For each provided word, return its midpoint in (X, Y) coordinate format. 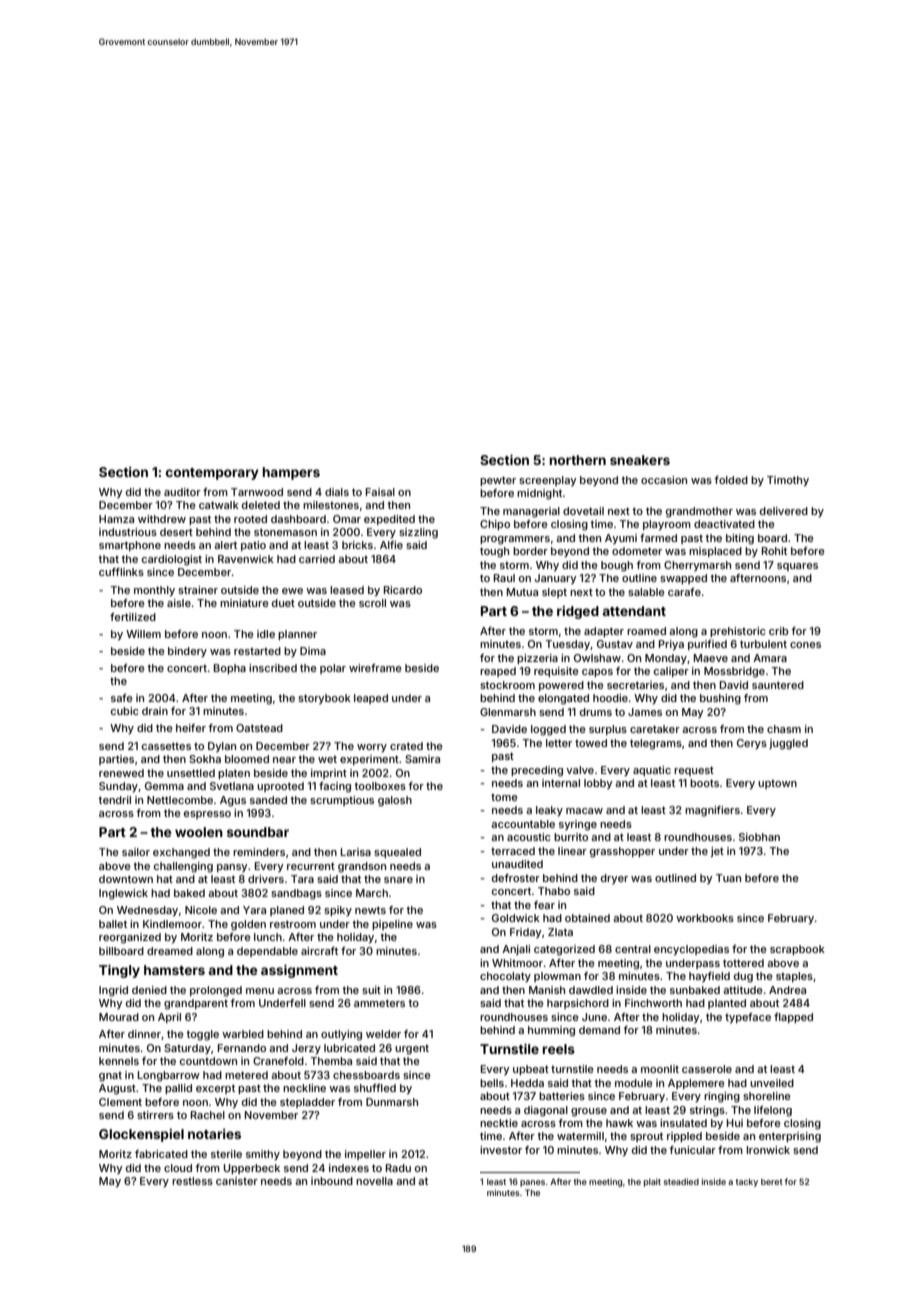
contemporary (212, 474)
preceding (537, 771)
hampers (291, 473)
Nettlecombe (180, 800)
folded (731, 480)
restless (192, 1181)
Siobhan (759, 837)
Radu (398, 1168)
